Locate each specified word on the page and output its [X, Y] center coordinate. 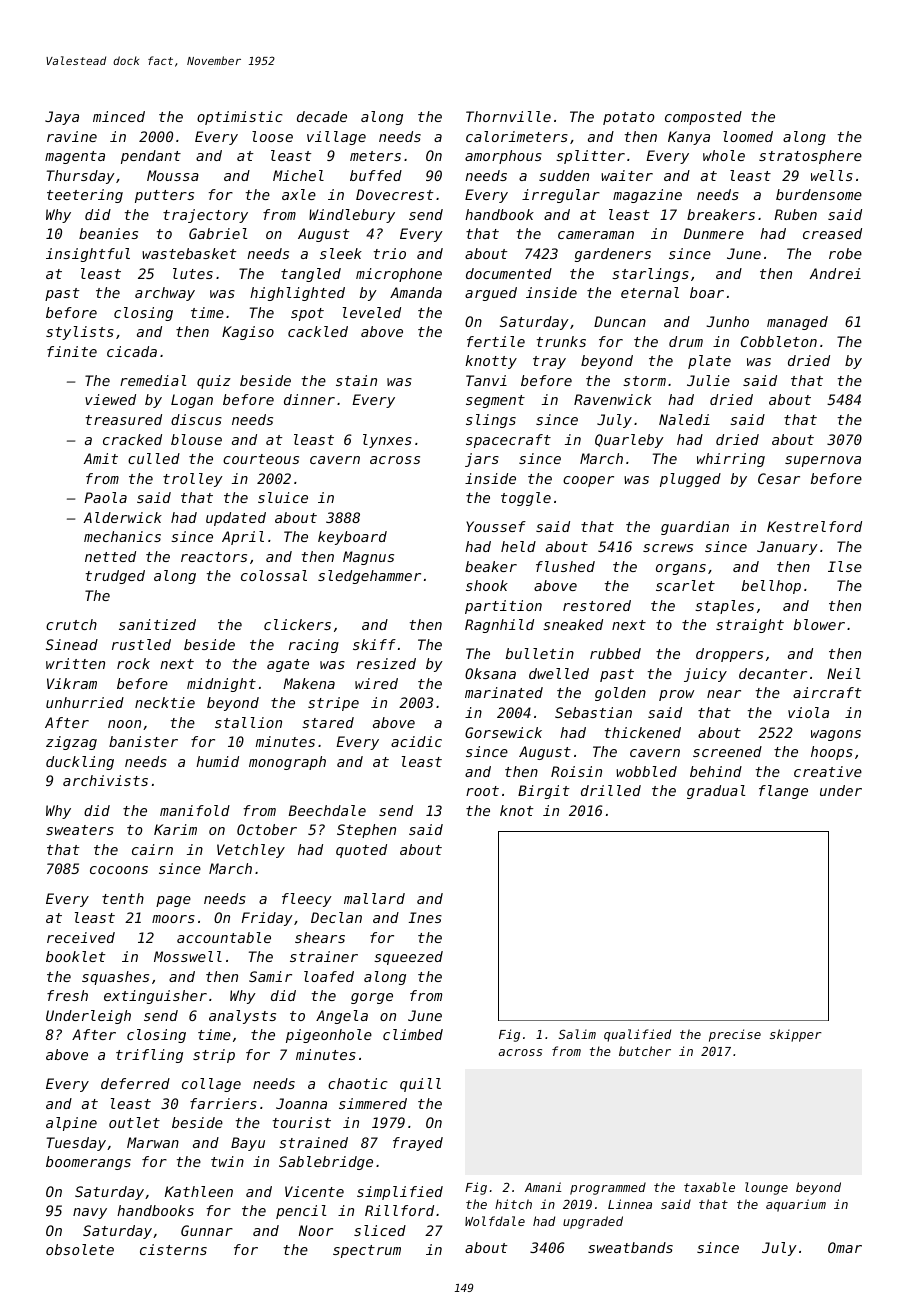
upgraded [593, 1222]
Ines [425, 917]
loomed [748, 136]
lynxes [387, 441]
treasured [124, 419]
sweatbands [630, 1247]
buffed [376, 175]
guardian [695, 528]
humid [217, 761]
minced [119, 116]
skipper [796, 1035]
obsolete [80, 1249]
